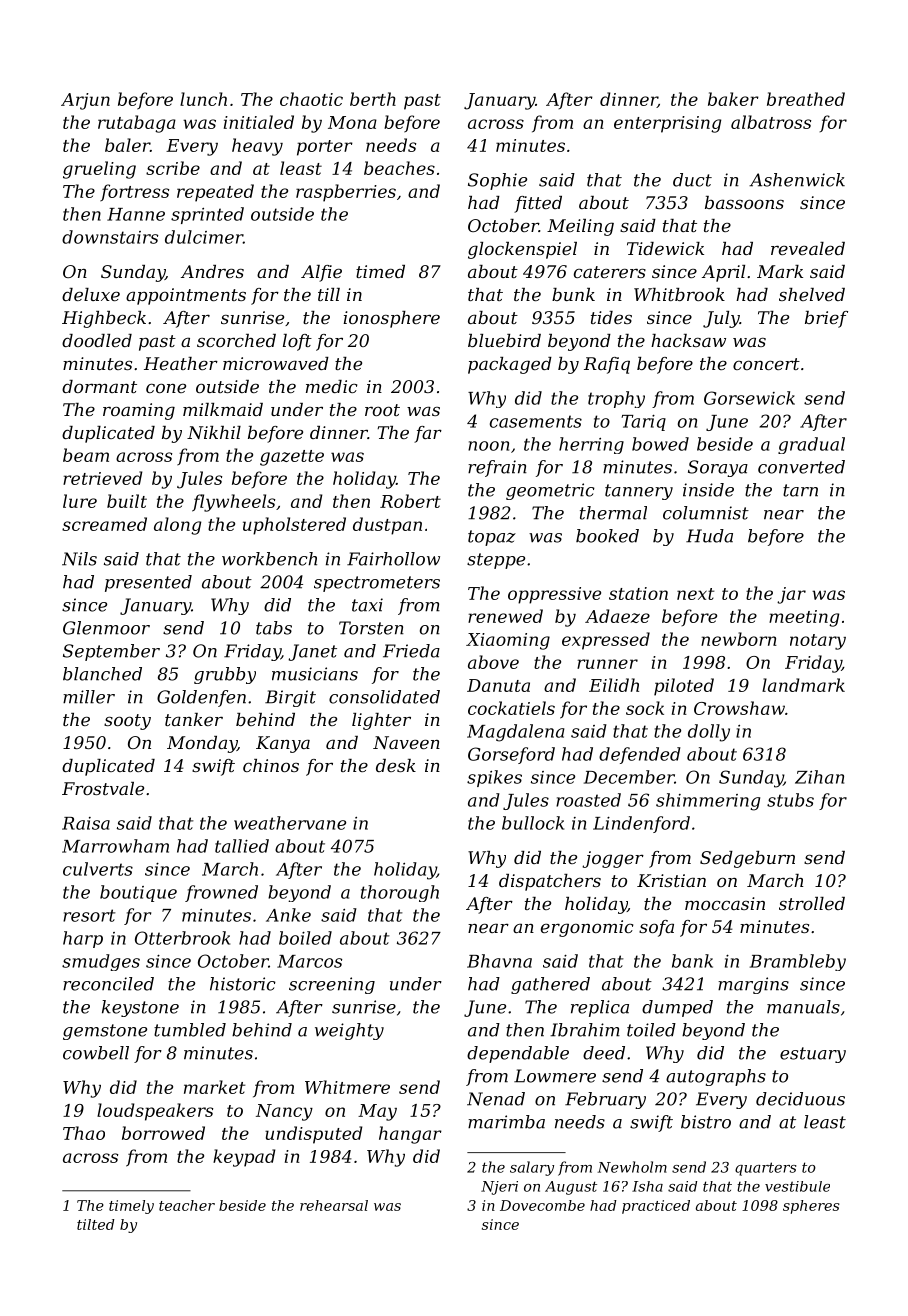  Describe the element at coordinates (533, 823) in the page. I see `bullock` at that location.
